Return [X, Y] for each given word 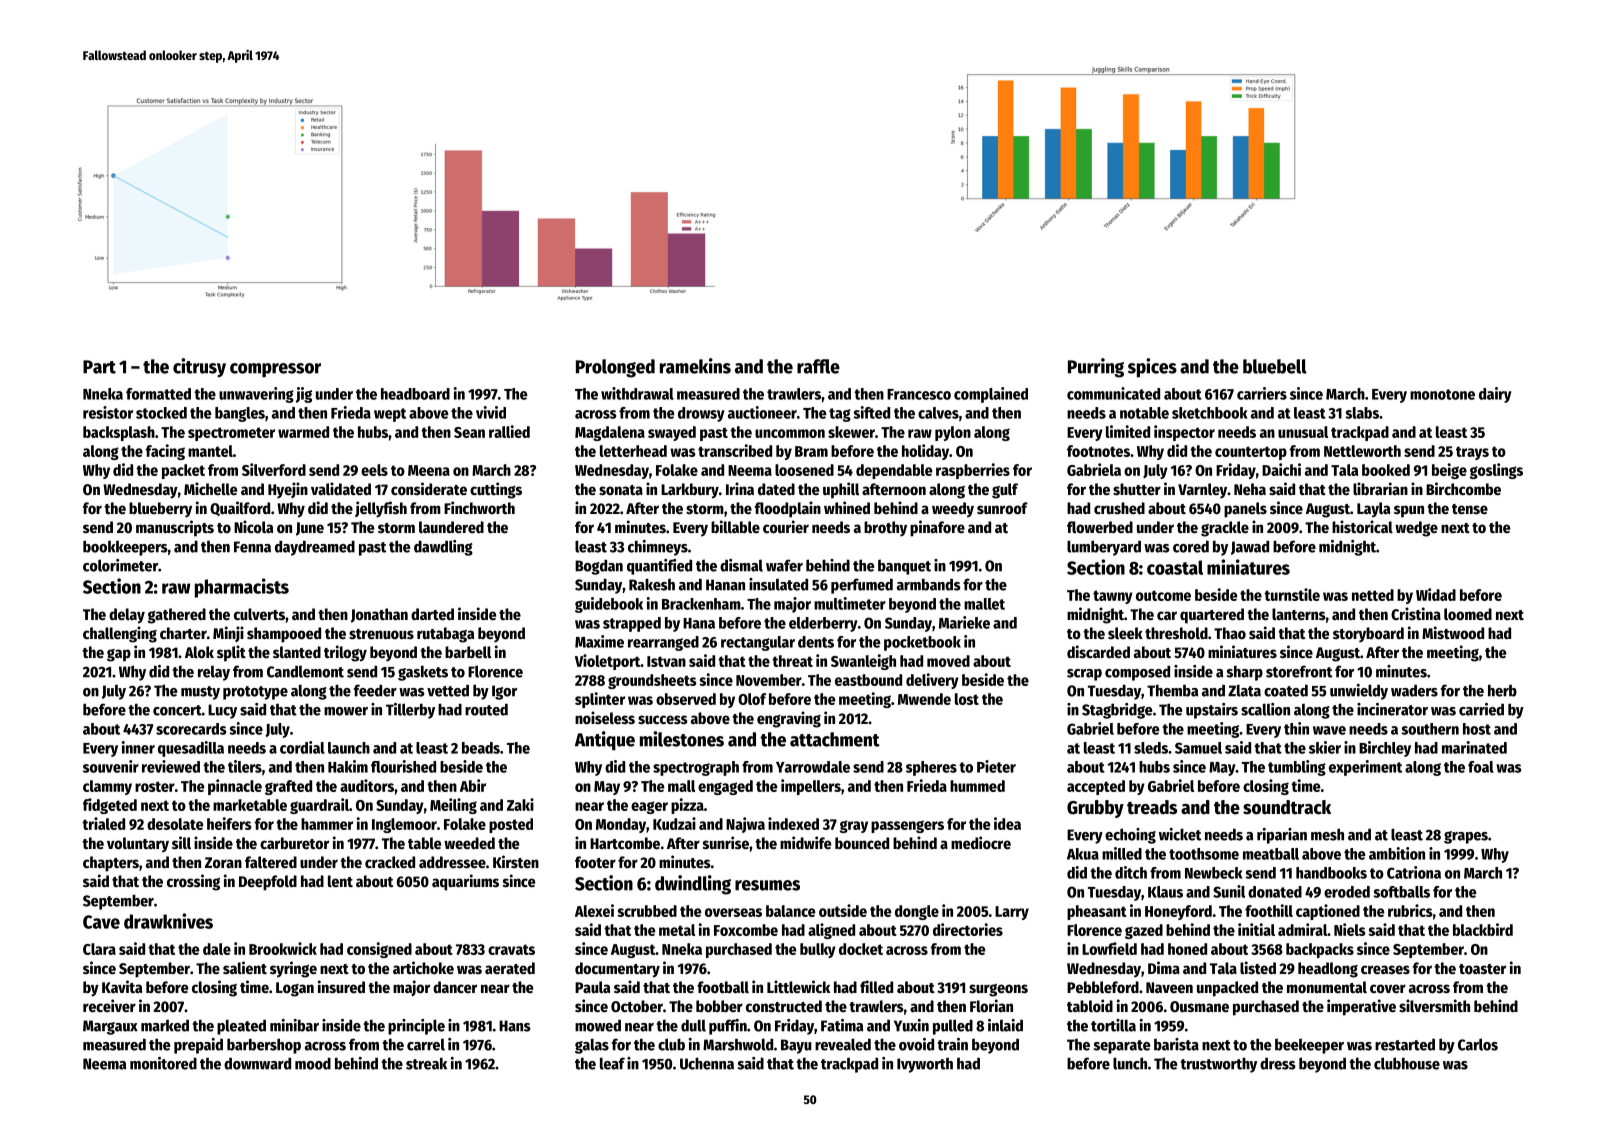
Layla [1373, 510]
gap [119, 655]
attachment [835, 739]
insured [341, 987]
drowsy [701, 414]
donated [1275, 892]
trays [1472, 453]
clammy [107, 787]
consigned [379, 950]
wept [390, 415]
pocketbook [922, 643]
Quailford [240, 508]
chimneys [658, 548]
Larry [1012, 913]
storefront [1299, 671]
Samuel [1198, 748]
